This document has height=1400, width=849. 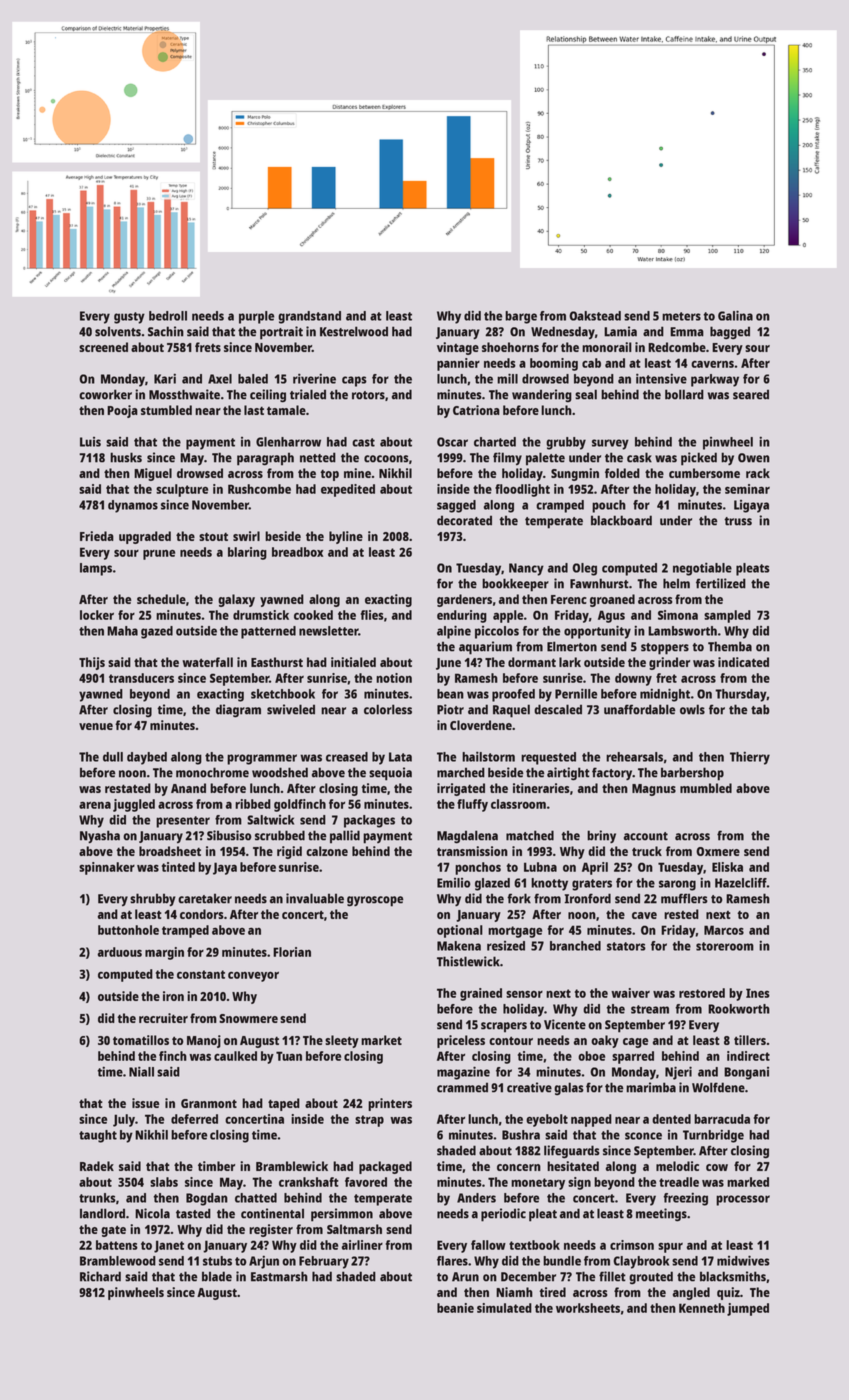 I want to click on grandstand, so click(x=309, y=317).
